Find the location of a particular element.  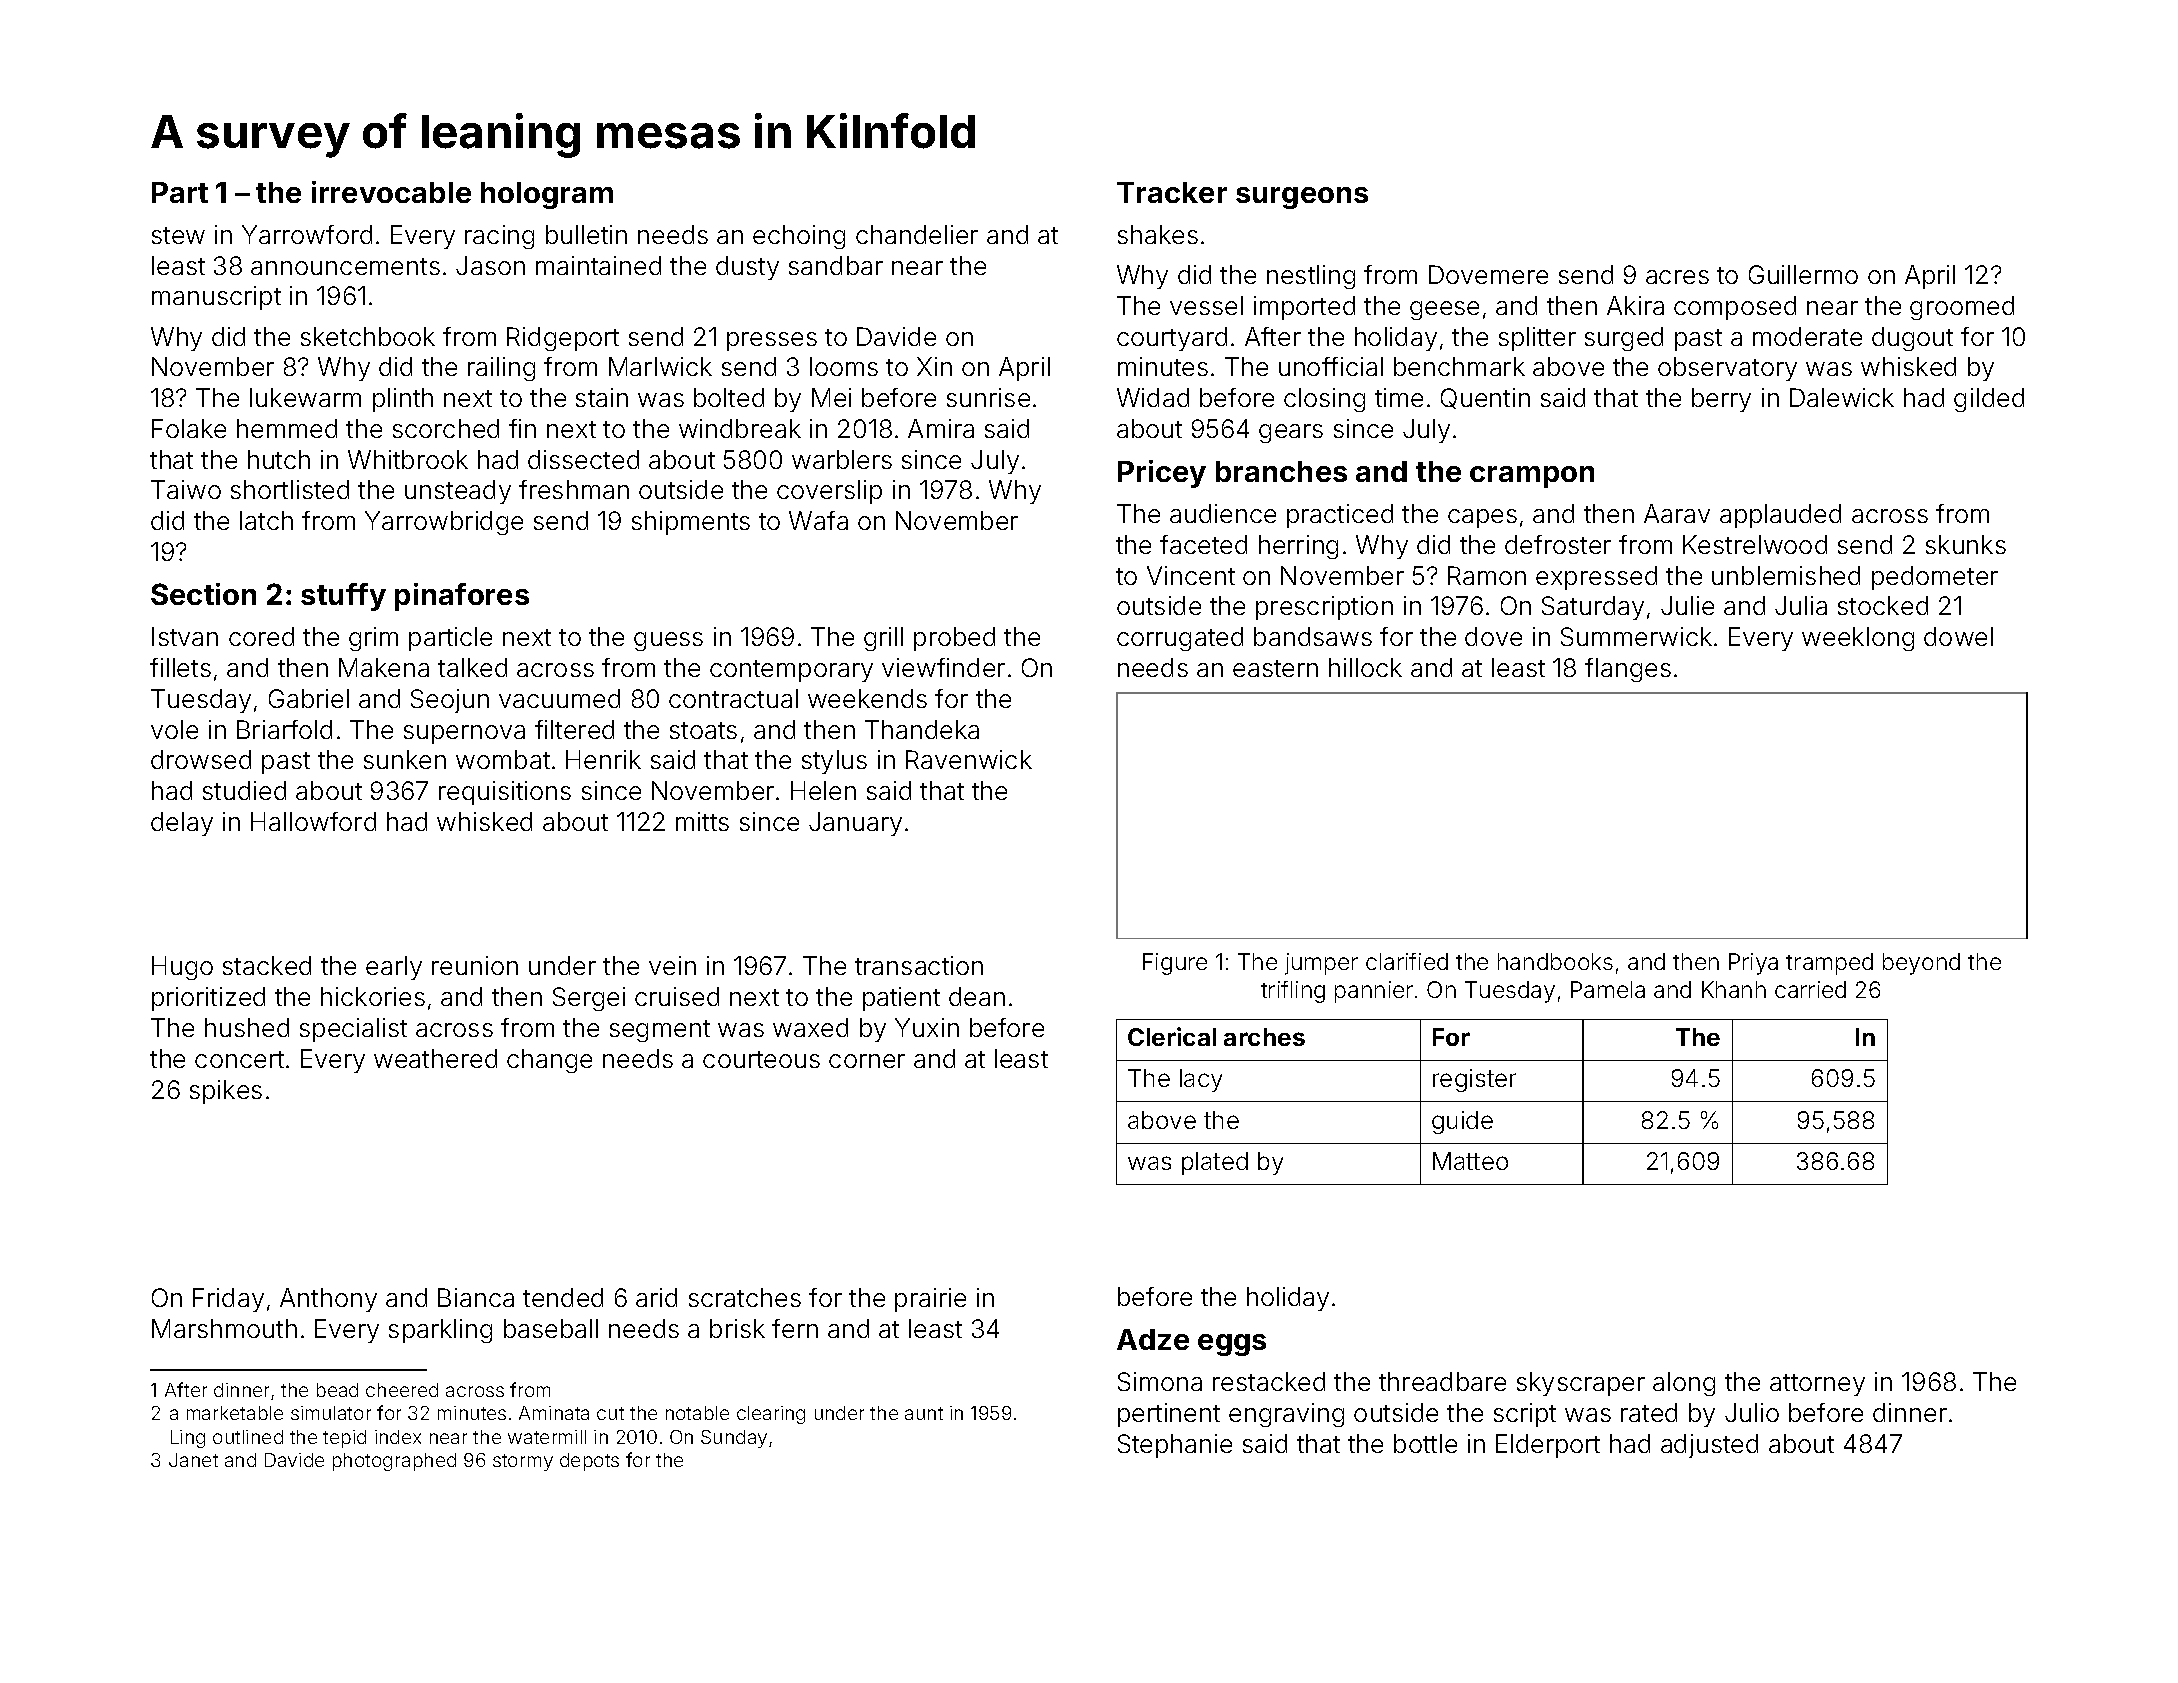

studied is located at coordinates (244, 790).
